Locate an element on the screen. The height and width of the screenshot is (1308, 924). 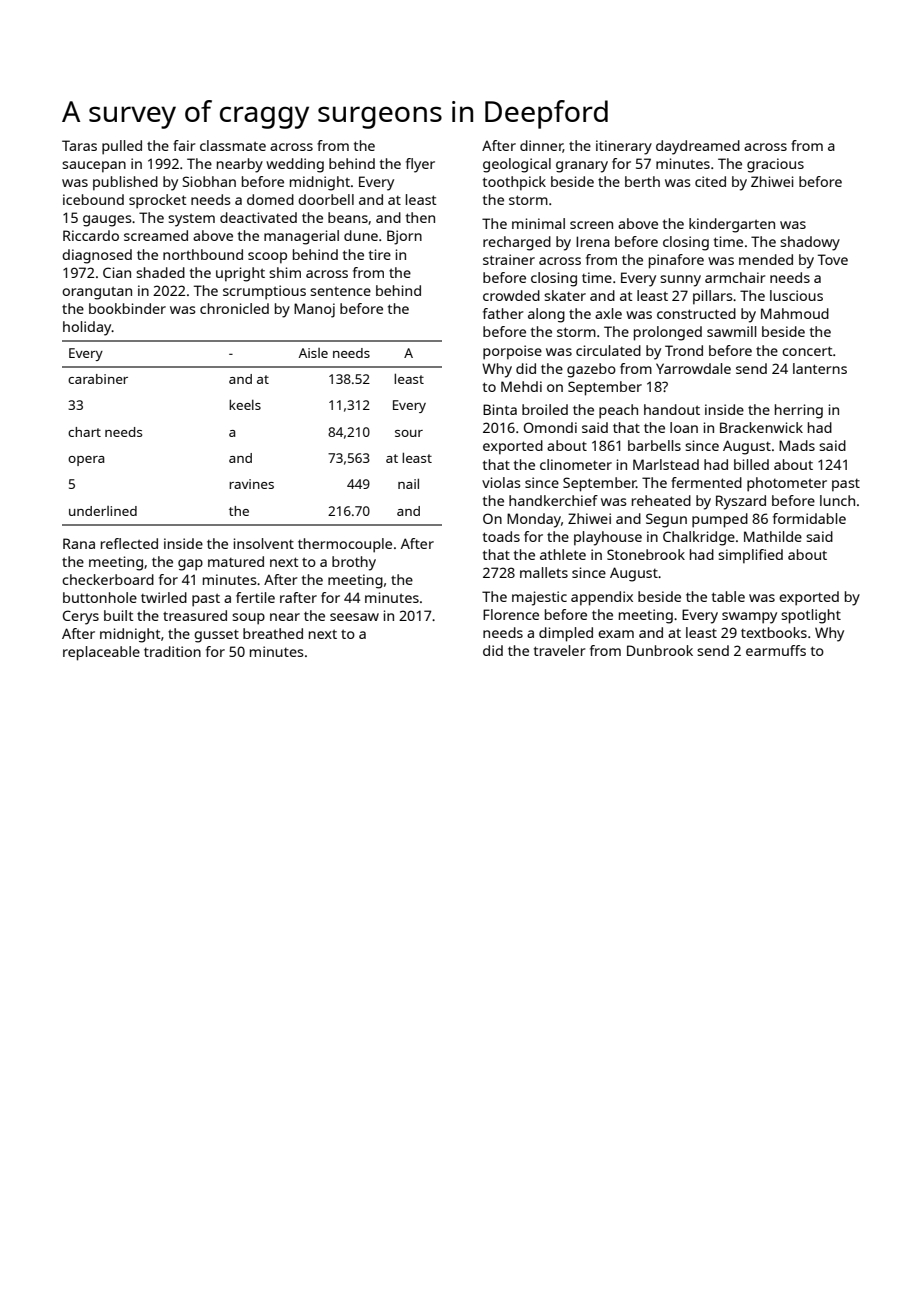
checkerboard is located at coordinates (108, 579).
